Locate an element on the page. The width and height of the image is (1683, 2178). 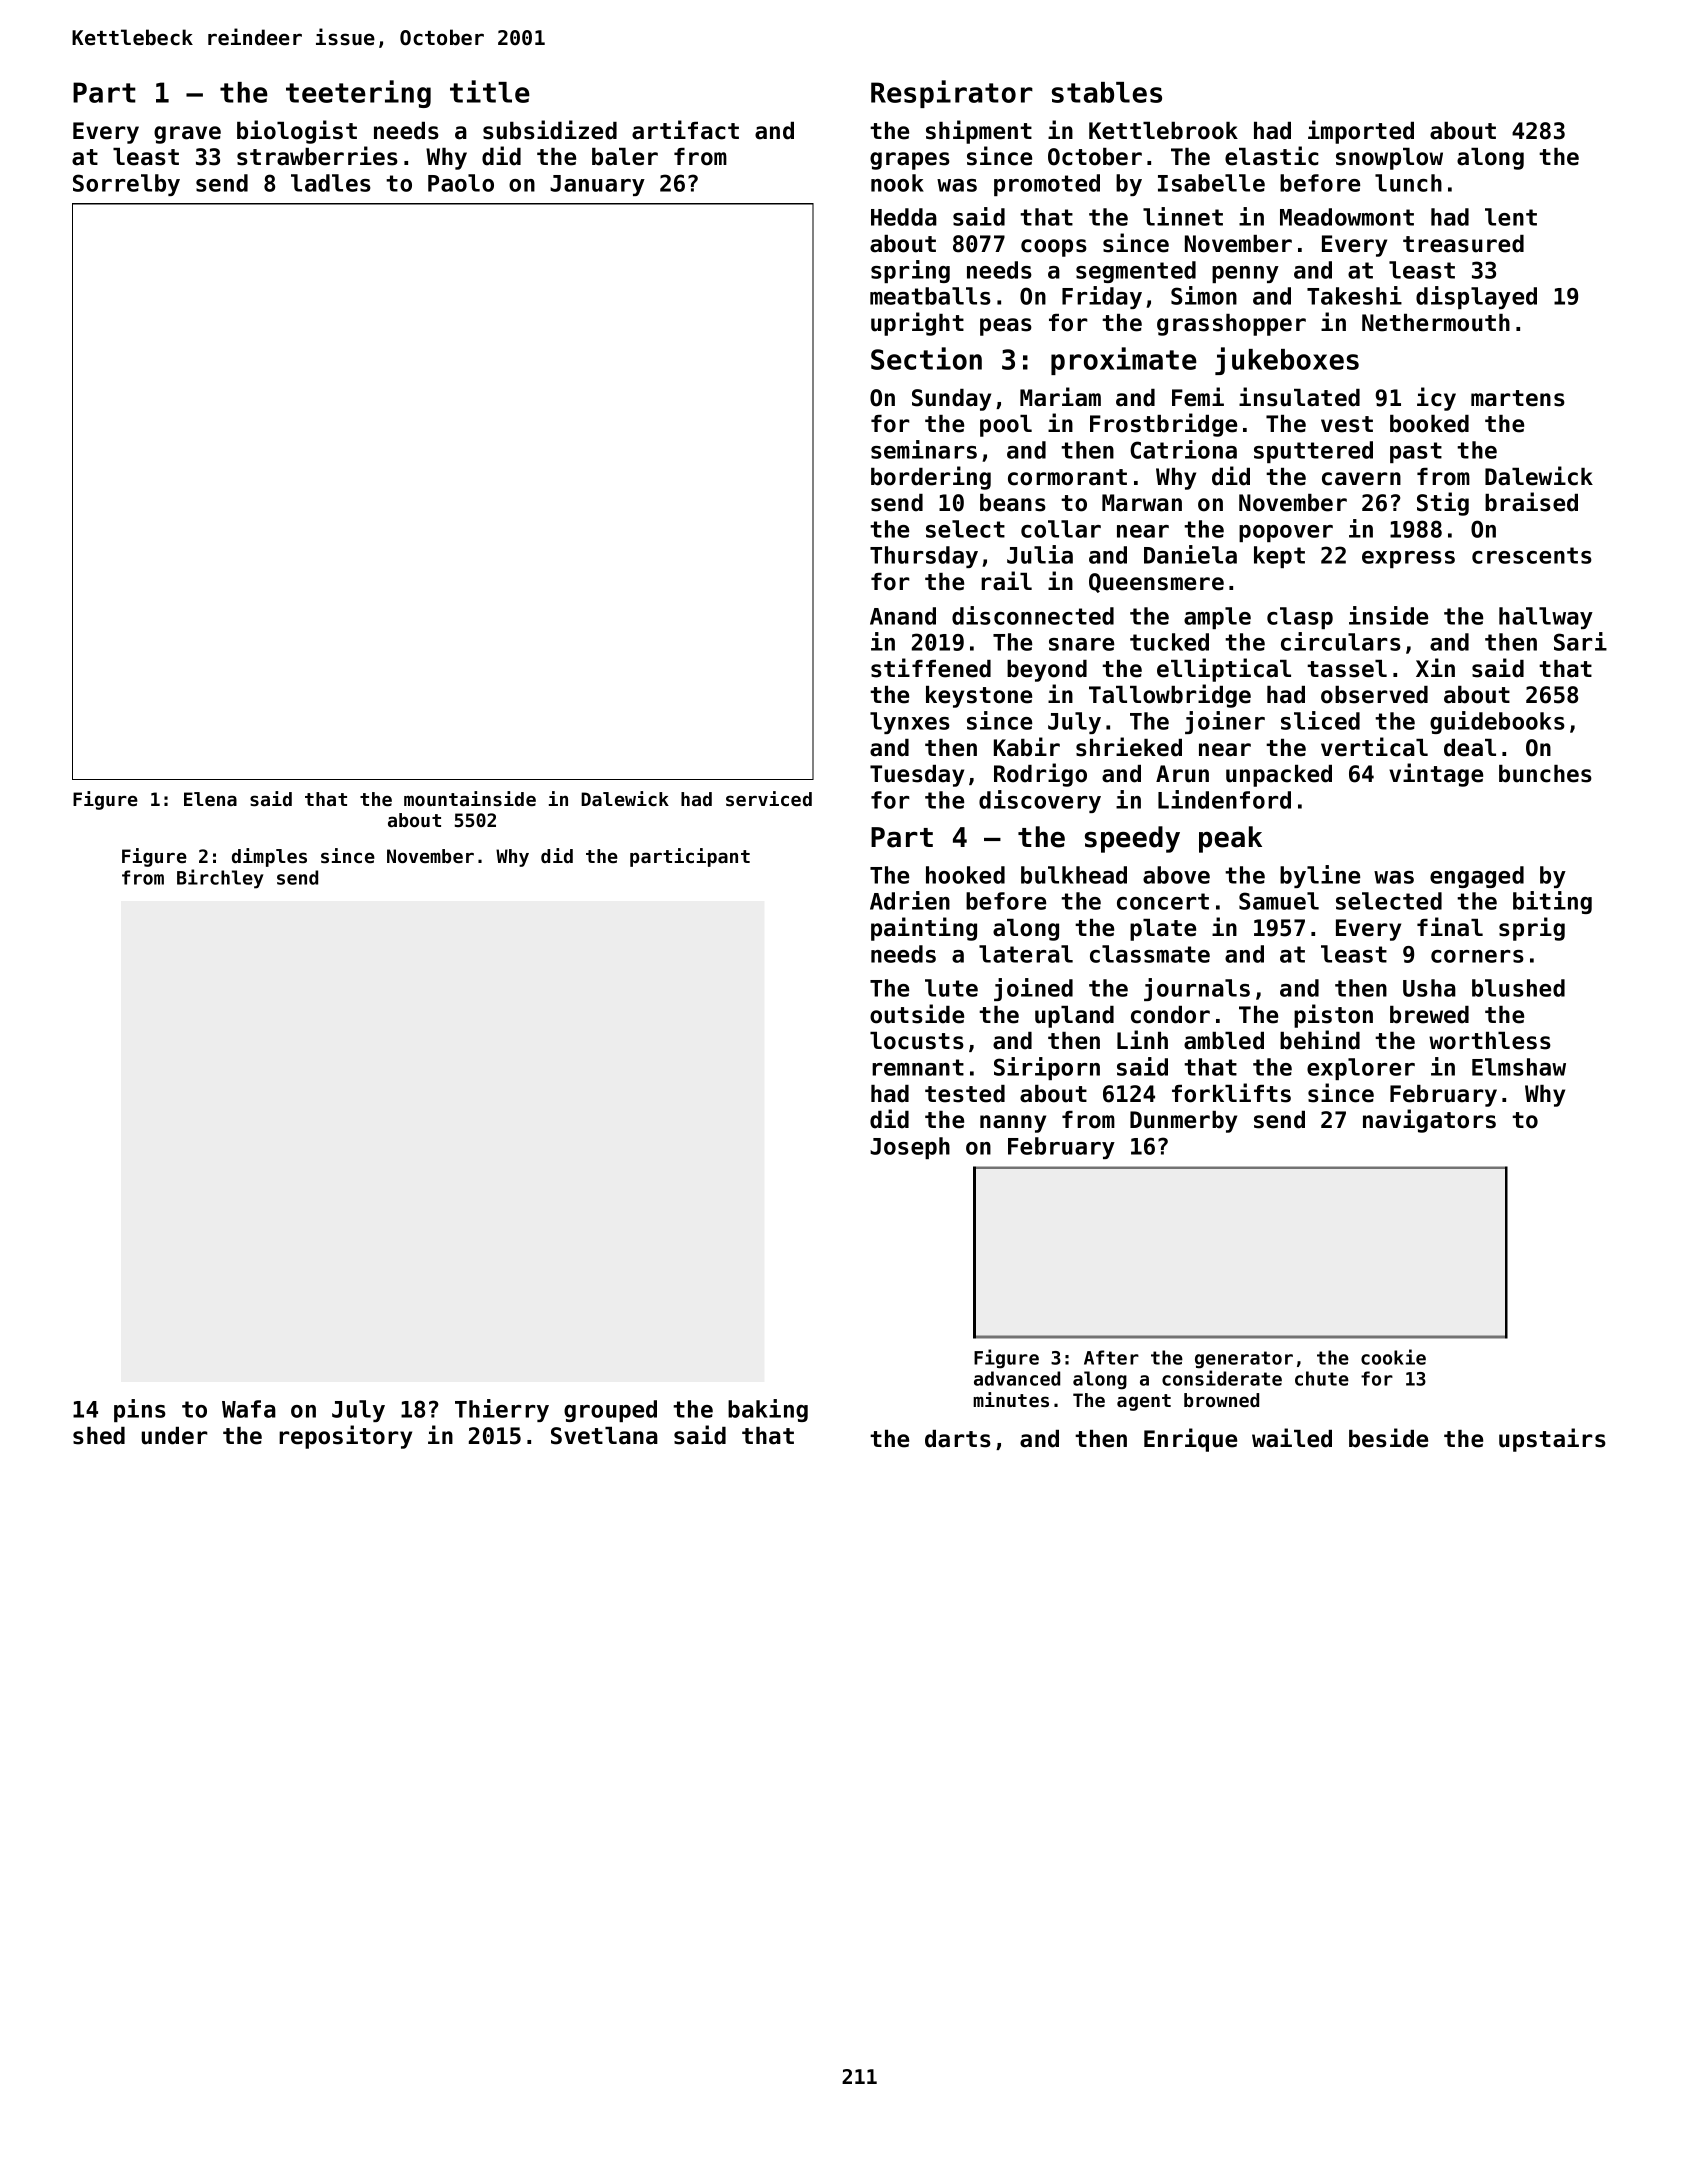
Joseph is located at coordinates (910, 1148).
